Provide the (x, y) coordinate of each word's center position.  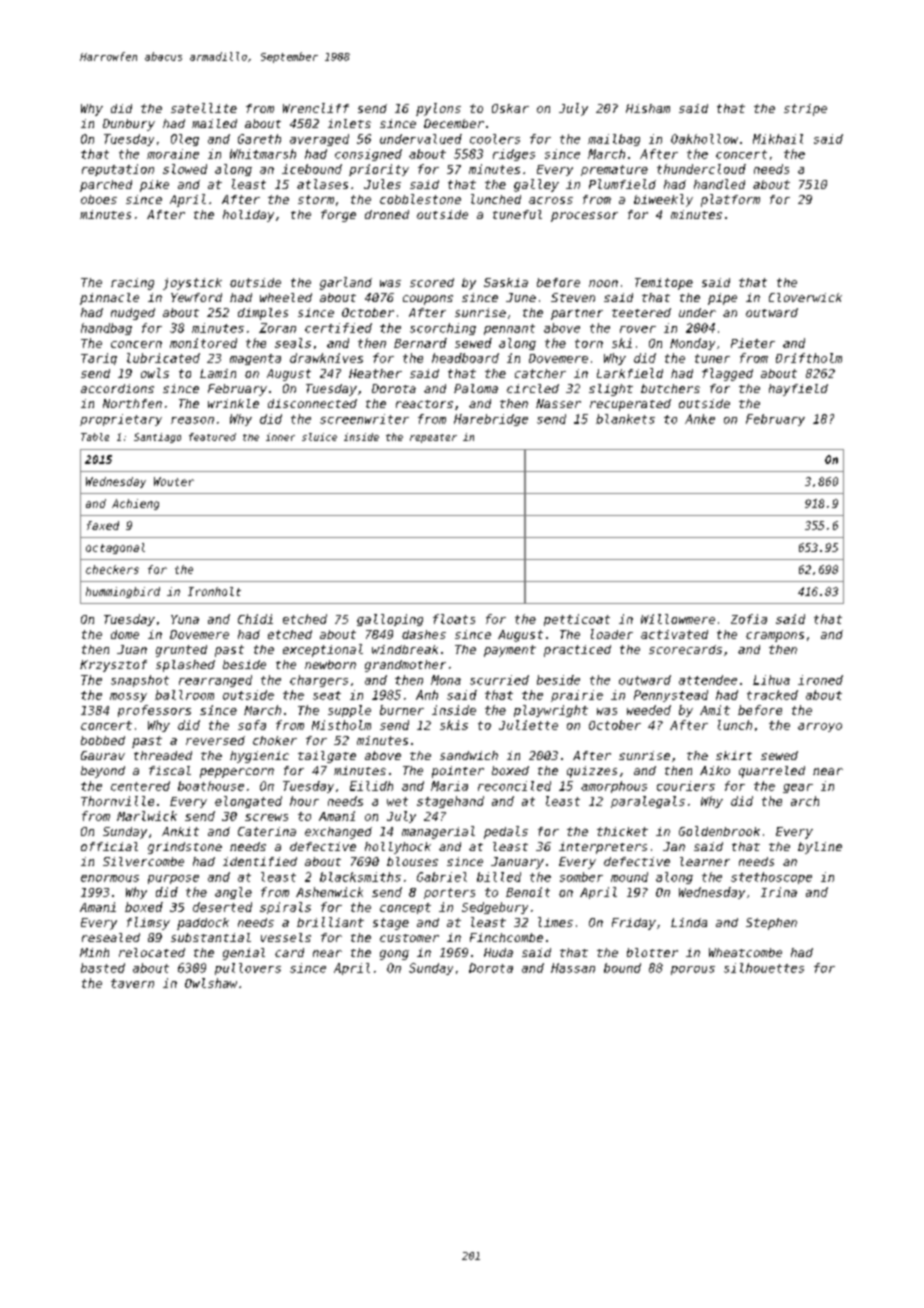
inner (280, 437)
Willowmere (678, 619)
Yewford (196, 297)
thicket (622, 831)
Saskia (506, 282)
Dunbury (129, 125)
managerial (438, 832)
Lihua (771, 680)
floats (454, 619)
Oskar (510, 108)
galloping (390, 620)
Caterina (267, 831)
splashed (185, 666)
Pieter (753, 343)
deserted (222, 907)
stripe (805, 110)
